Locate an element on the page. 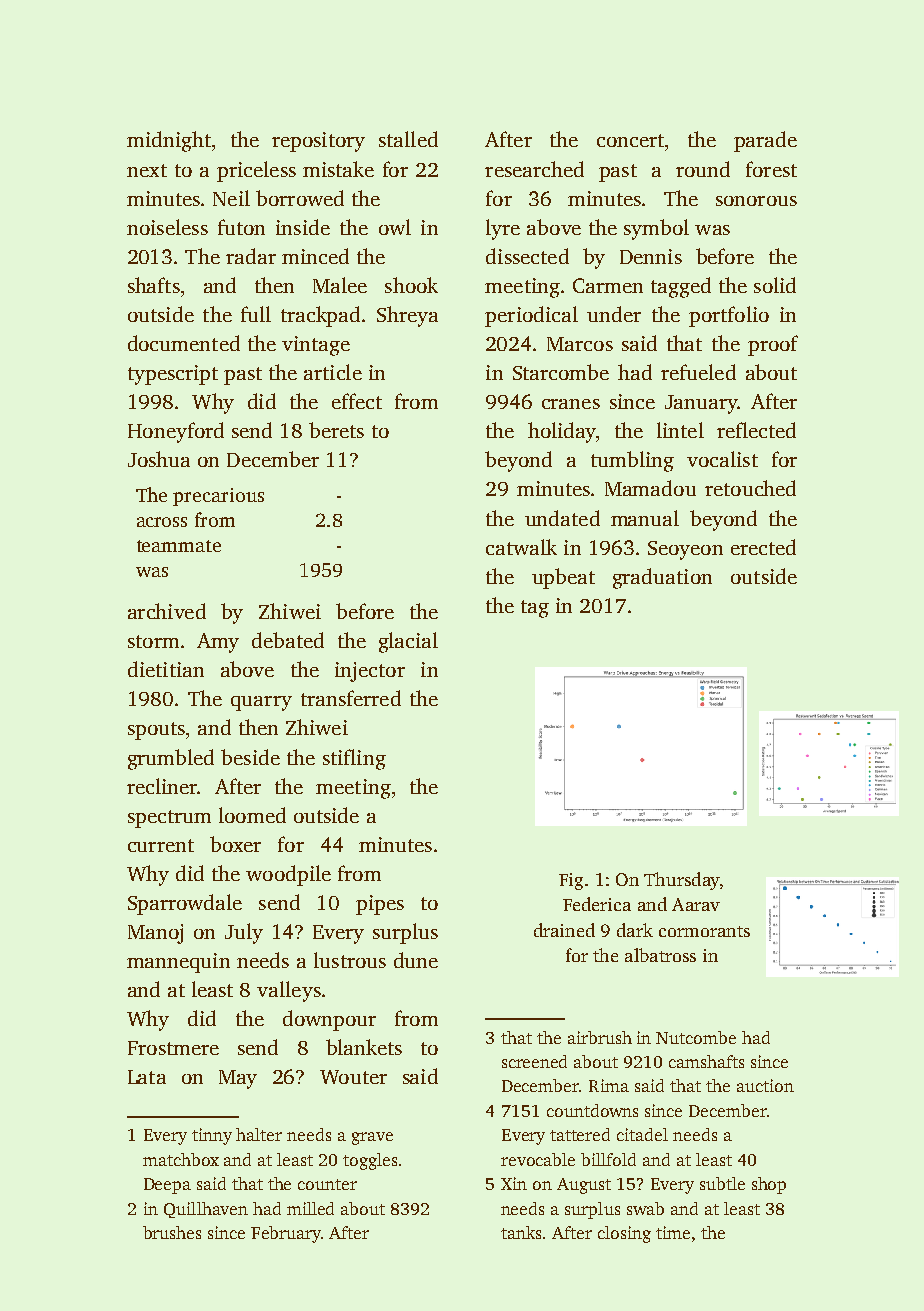  catwalk is located at coordinates (521, 547).
